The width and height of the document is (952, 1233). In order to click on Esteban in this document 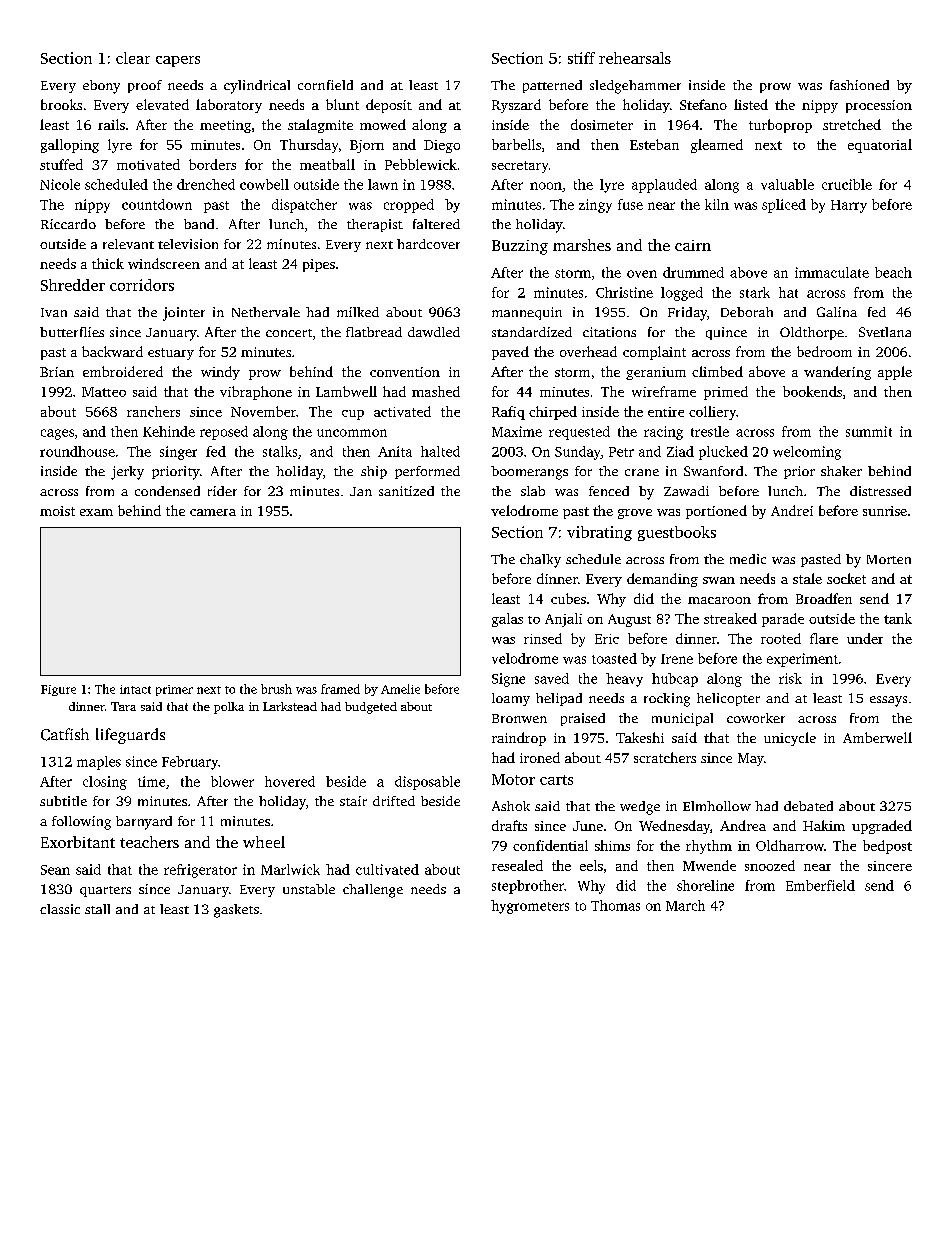, I will do `click(654, 144)`.
